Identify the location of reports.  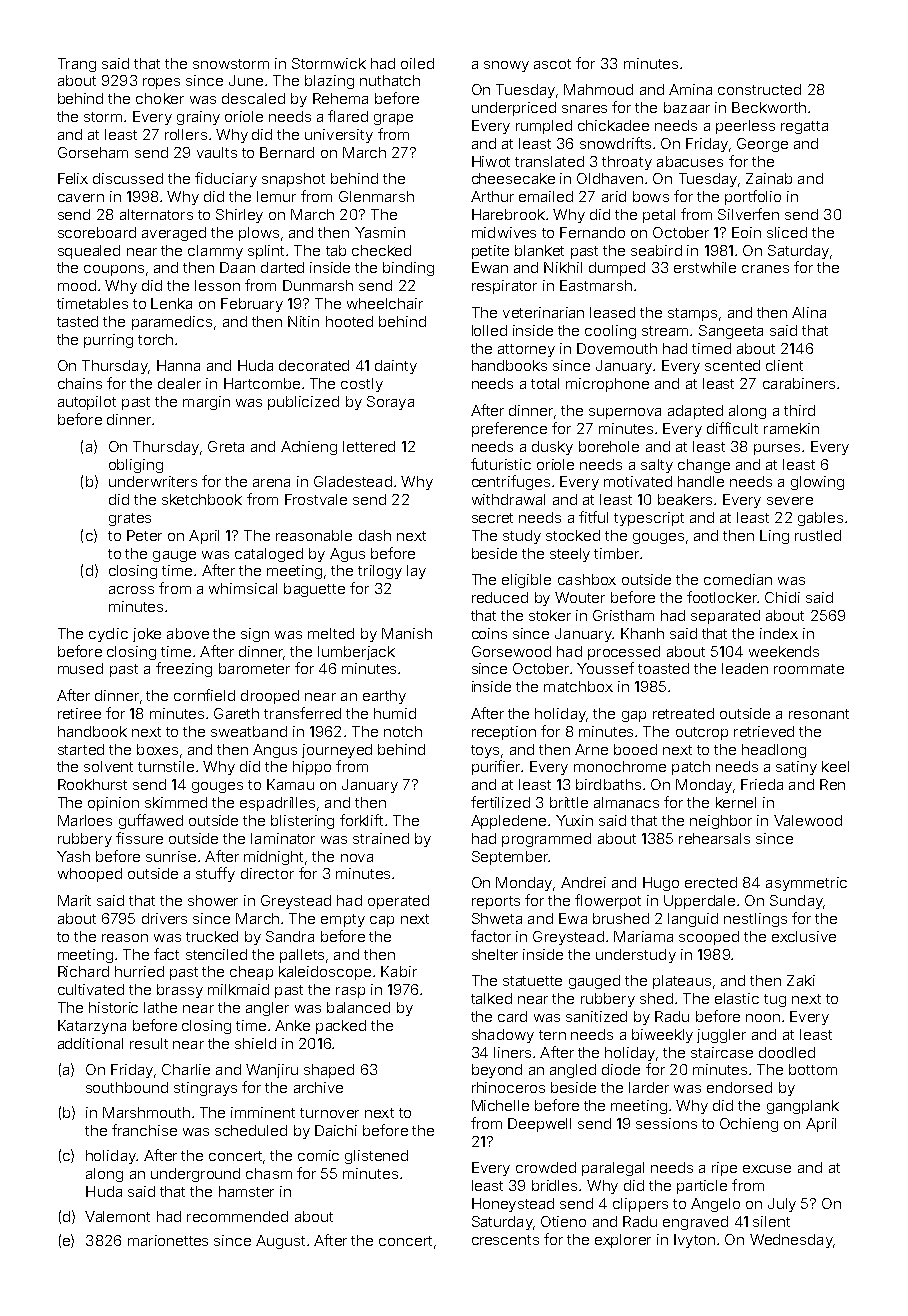
(496, 902).
